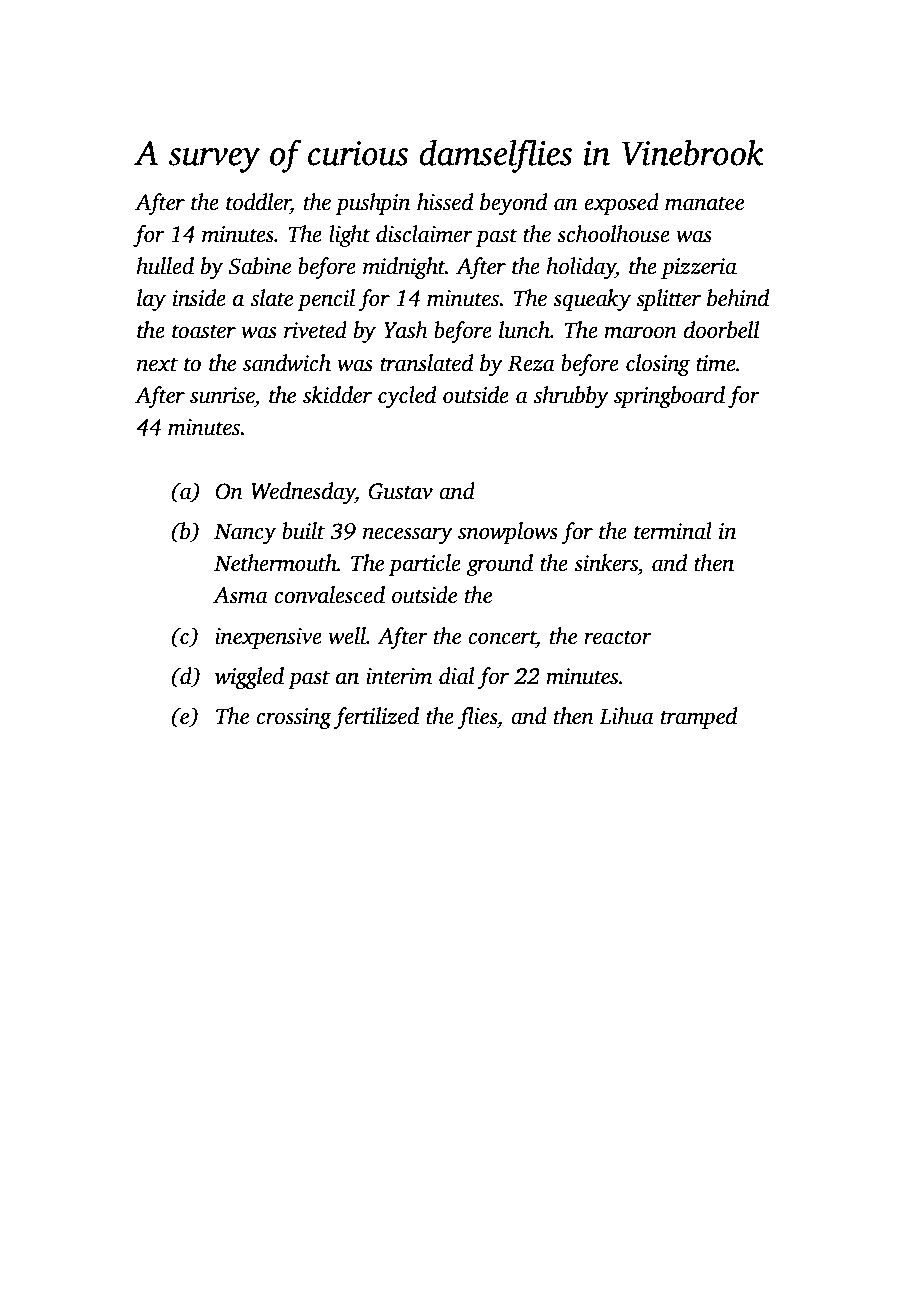 The height and width of the page is (1316, 908). What do you see at coordinates (373, 204) in the page?
I see `pushpin` at bounding box center [373, 204].
